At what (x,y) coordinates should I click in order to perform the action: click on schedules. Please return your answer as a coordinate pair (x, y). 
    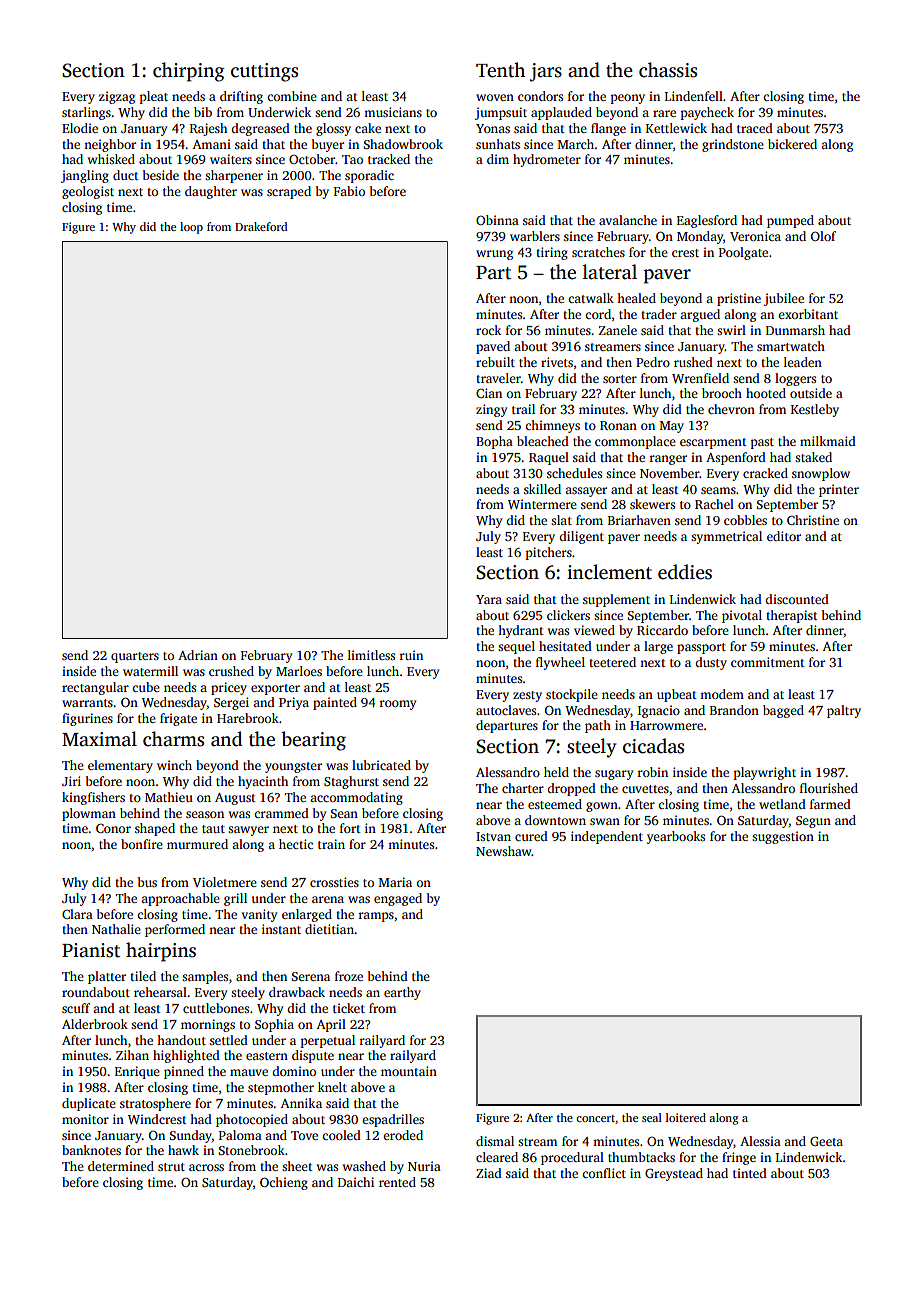
    Looking at the image, I should click on (574, 473).
